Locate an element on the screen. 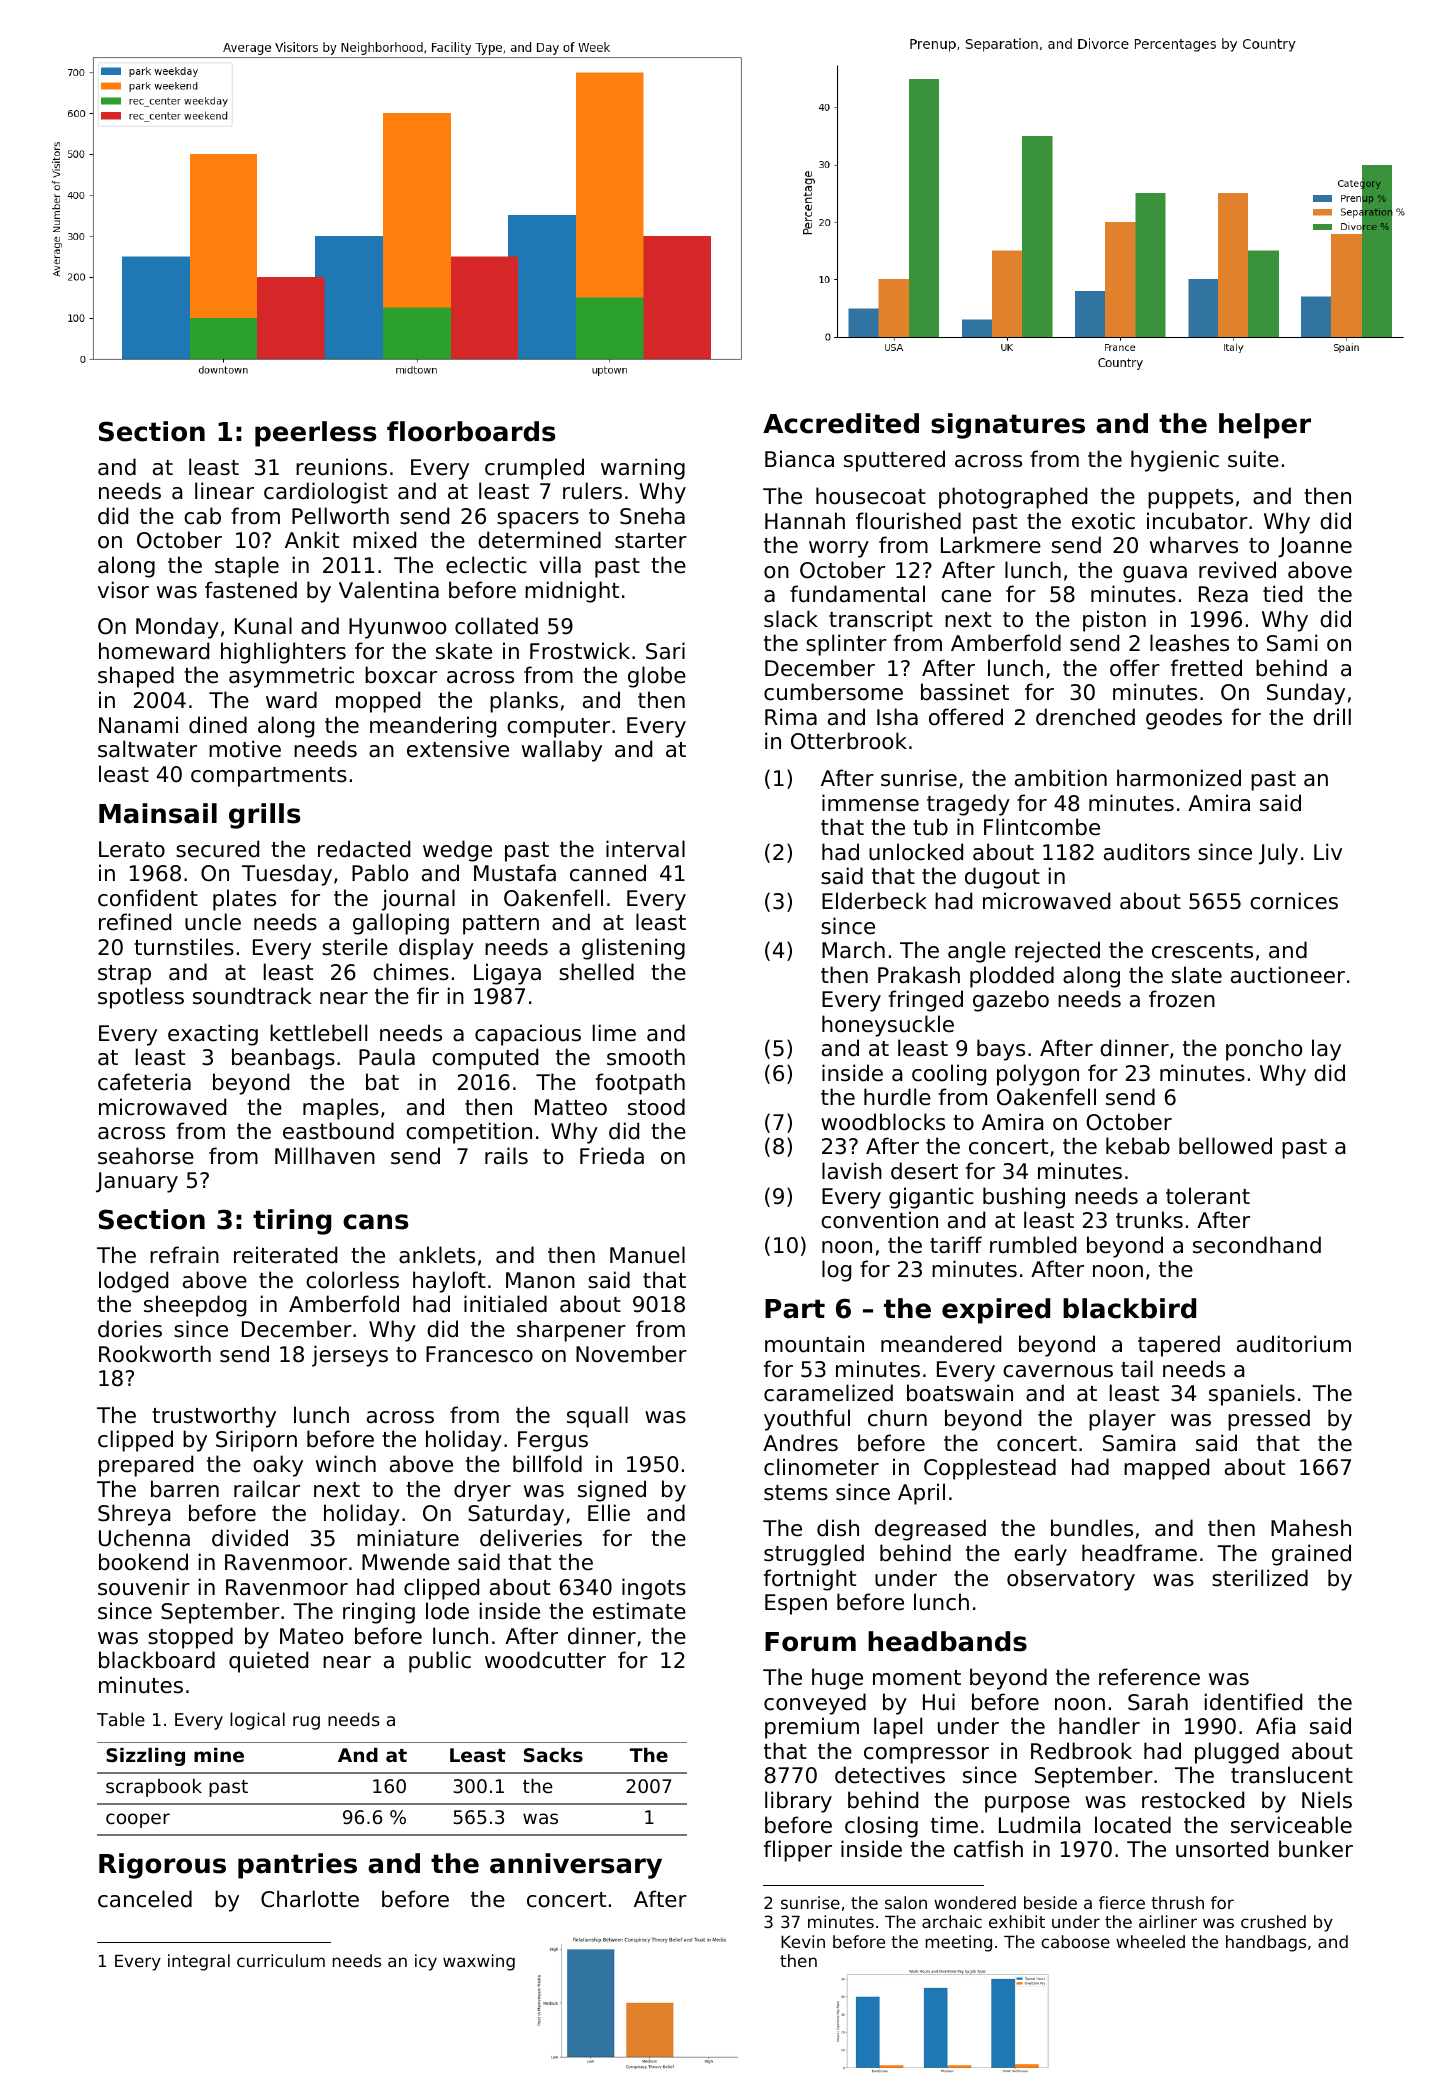  tied is located at coordinates (1282, 594).
